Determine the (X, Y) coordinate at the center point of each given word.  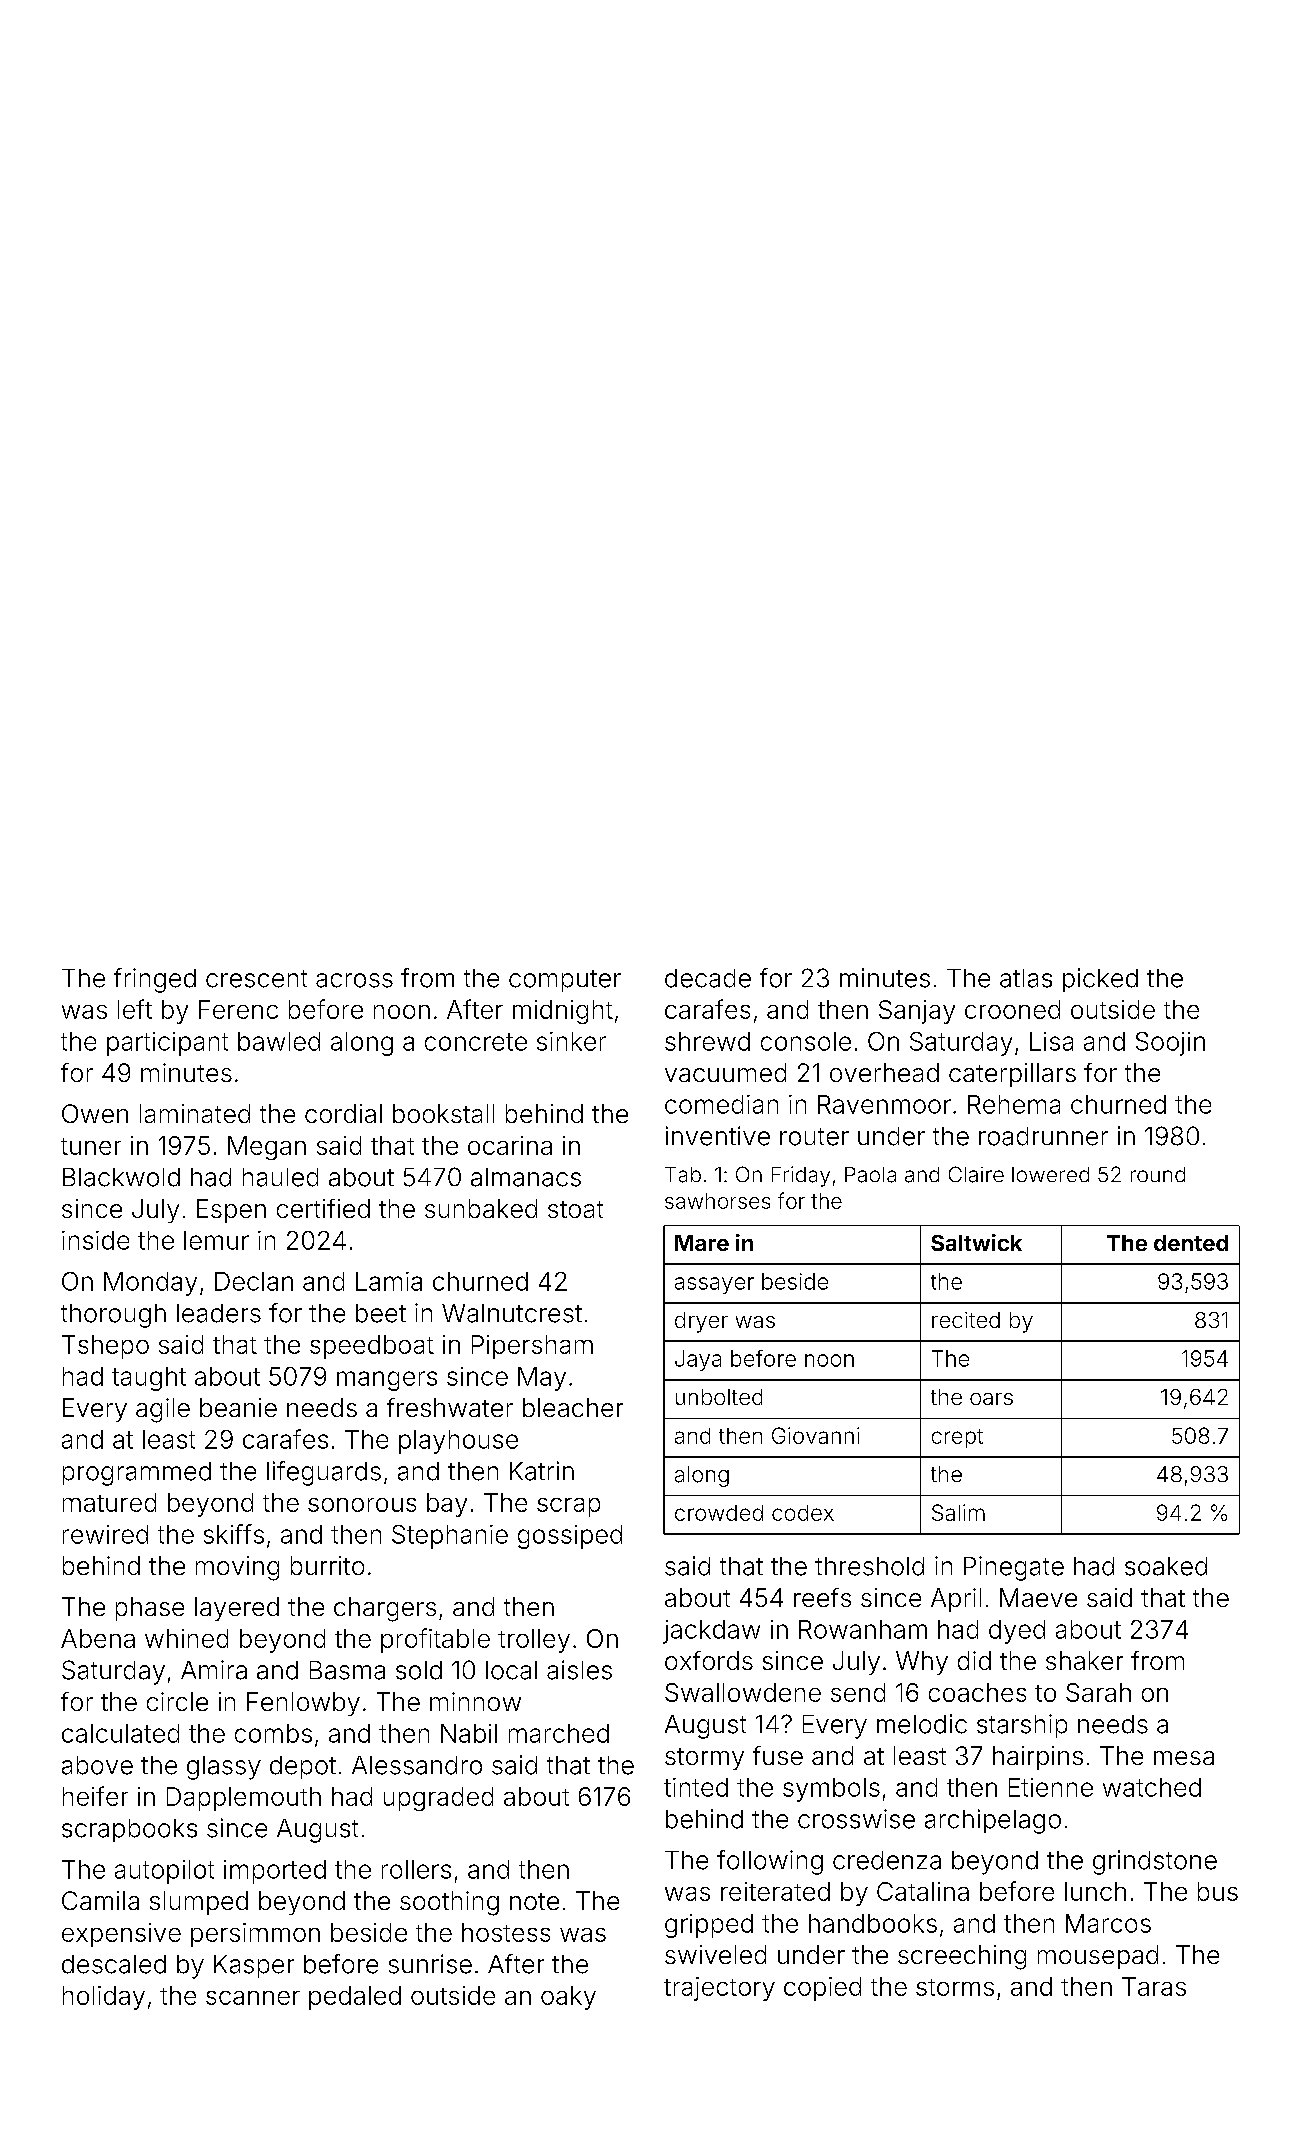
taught (149, 1379)
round (1158, 1174)
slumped (199, 1903)
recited (966, 1320)
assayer (714, 1285)
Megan (267, 1148)
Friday (801, 1176)
